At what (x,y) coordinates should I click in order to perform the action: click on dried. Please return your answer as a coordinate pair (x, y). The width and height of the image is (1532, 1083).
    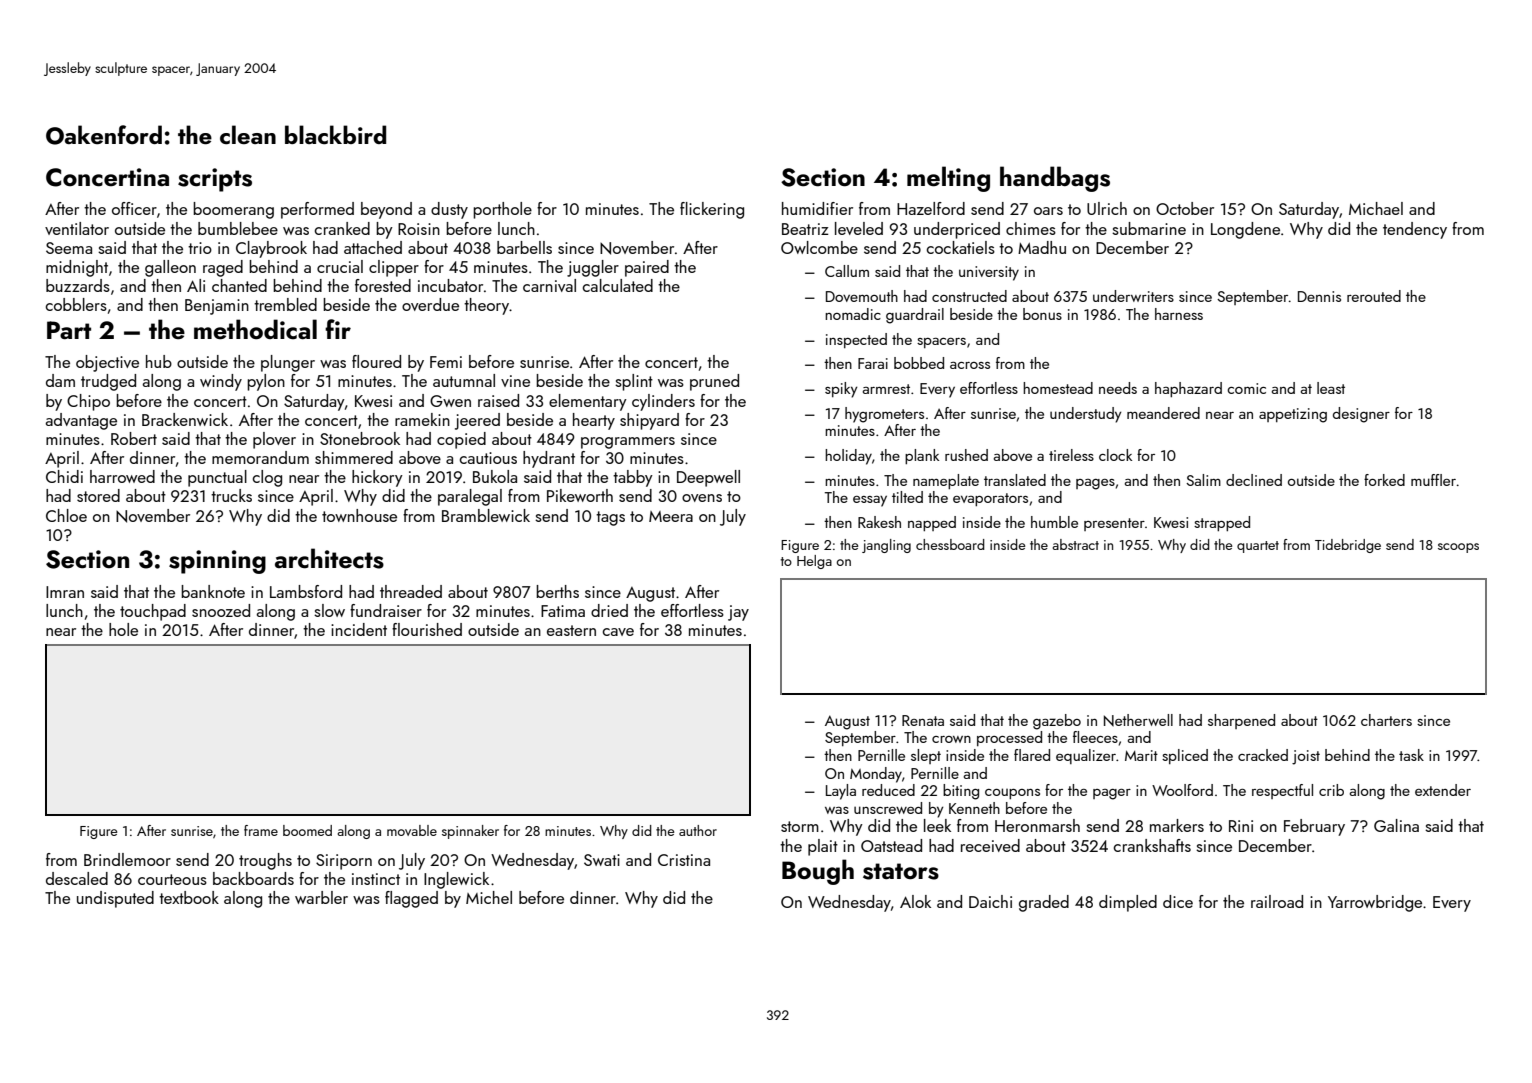
    Looking at the image, I should click on (609, 610).
